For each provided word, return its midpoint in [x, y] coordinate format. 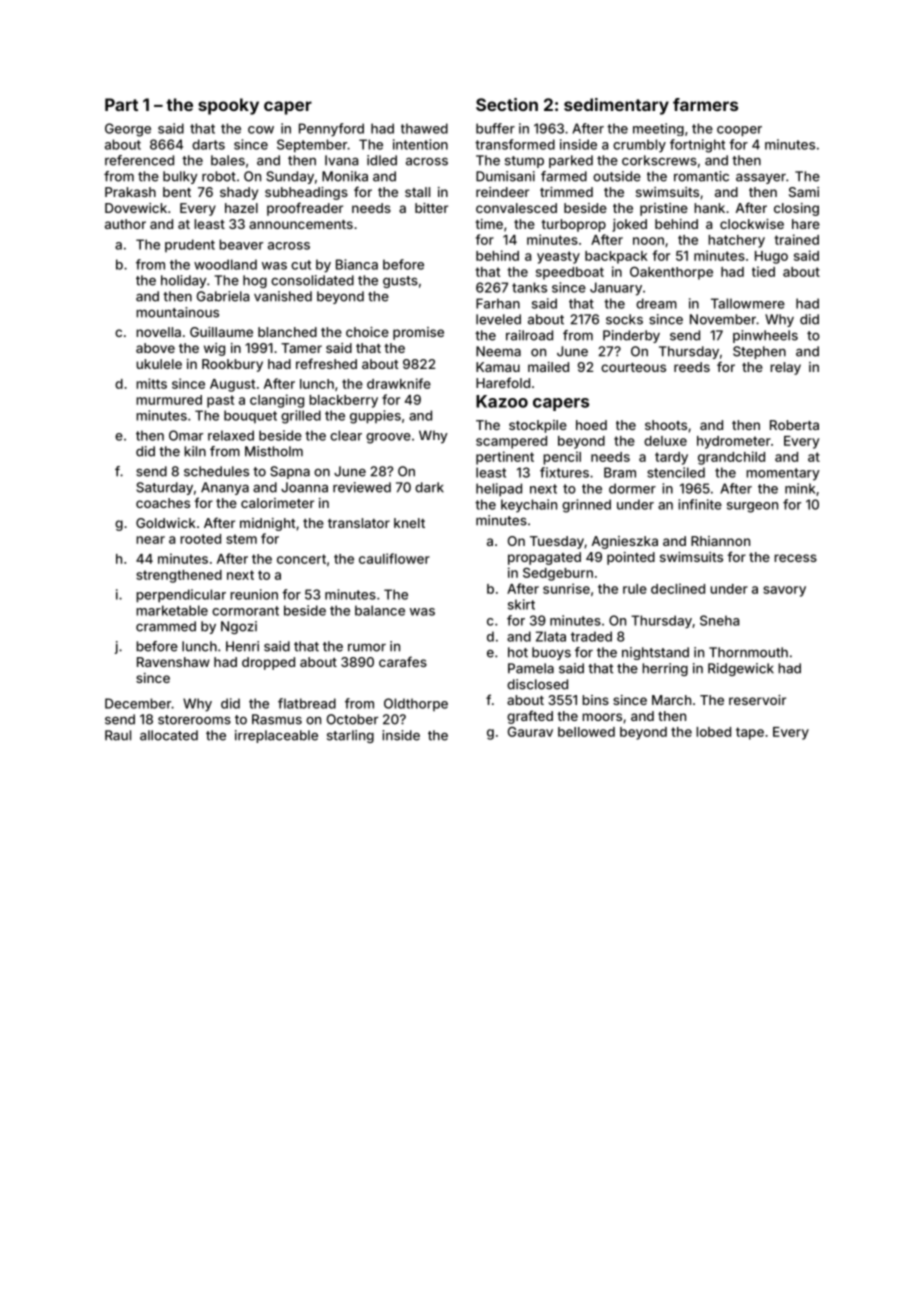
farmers [705, 104]
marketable [172, 610]
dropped [268, 663]
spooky [228, 106]
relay [785, 368]
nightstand [655, 653]
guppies [375, 417]
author [125, 224]
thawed [424, 128]
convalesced [516, 208]
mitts [151, 383]
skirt [521, 604]
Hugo [771, 257]
